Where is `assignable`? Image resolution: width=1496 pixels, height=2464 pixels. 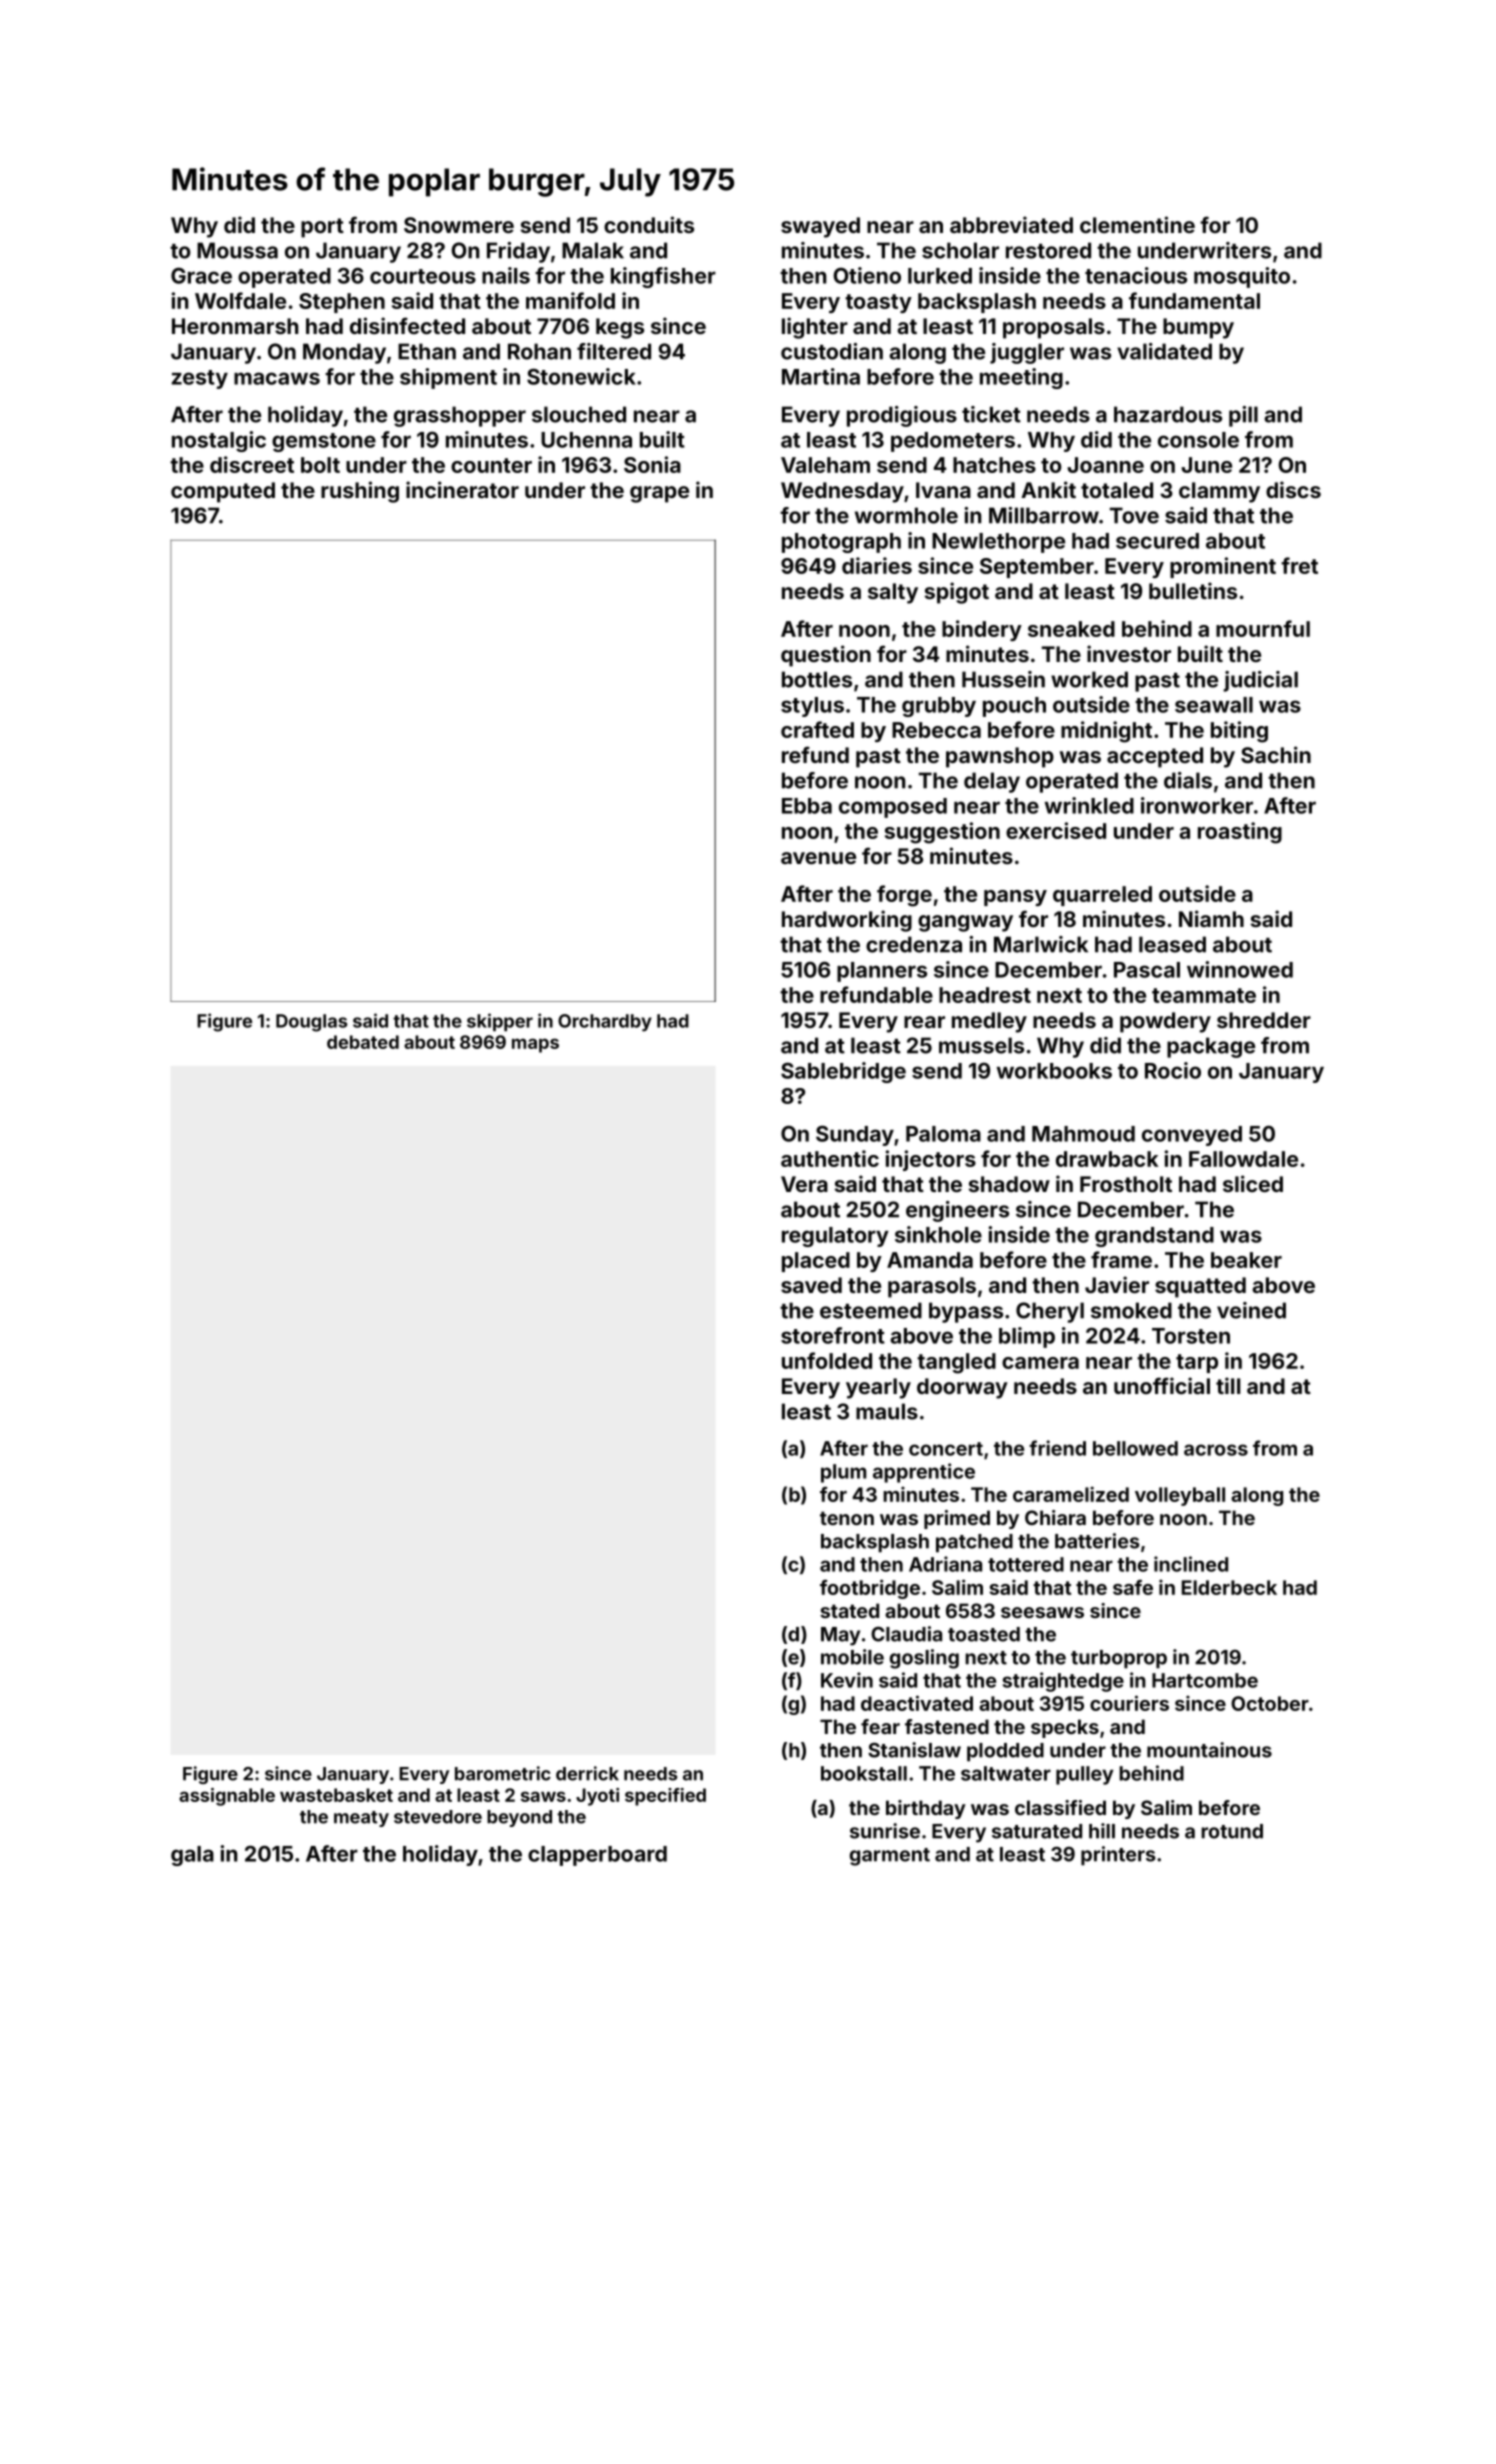 assignable is located at coordinates (227, 1797).
